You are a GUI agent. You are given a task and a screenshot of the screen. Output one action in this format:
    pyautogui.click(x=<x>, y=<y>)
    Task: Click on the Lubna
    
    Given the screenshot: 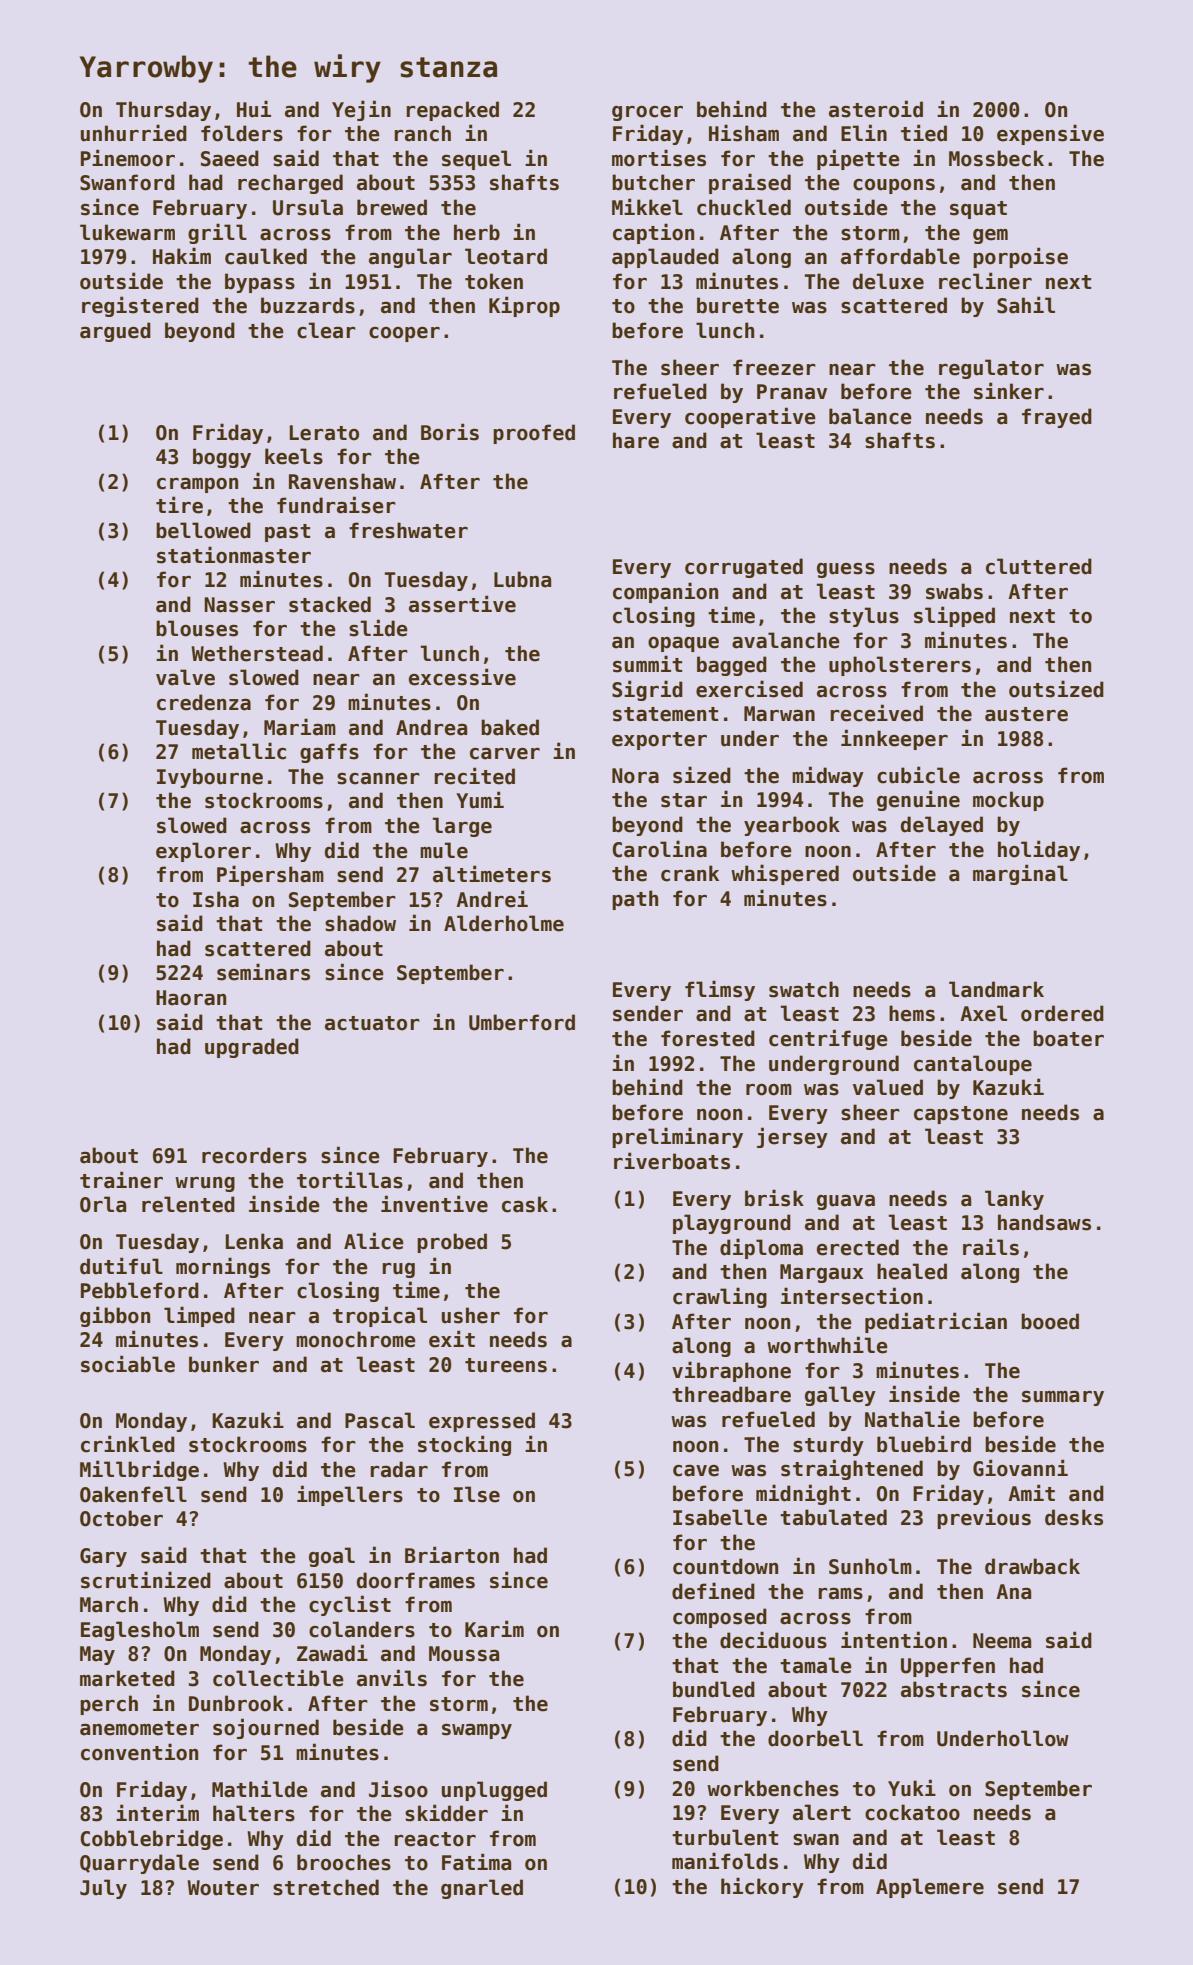 What is the action you would take?
    pyautogui.click(x=523, y=579)
